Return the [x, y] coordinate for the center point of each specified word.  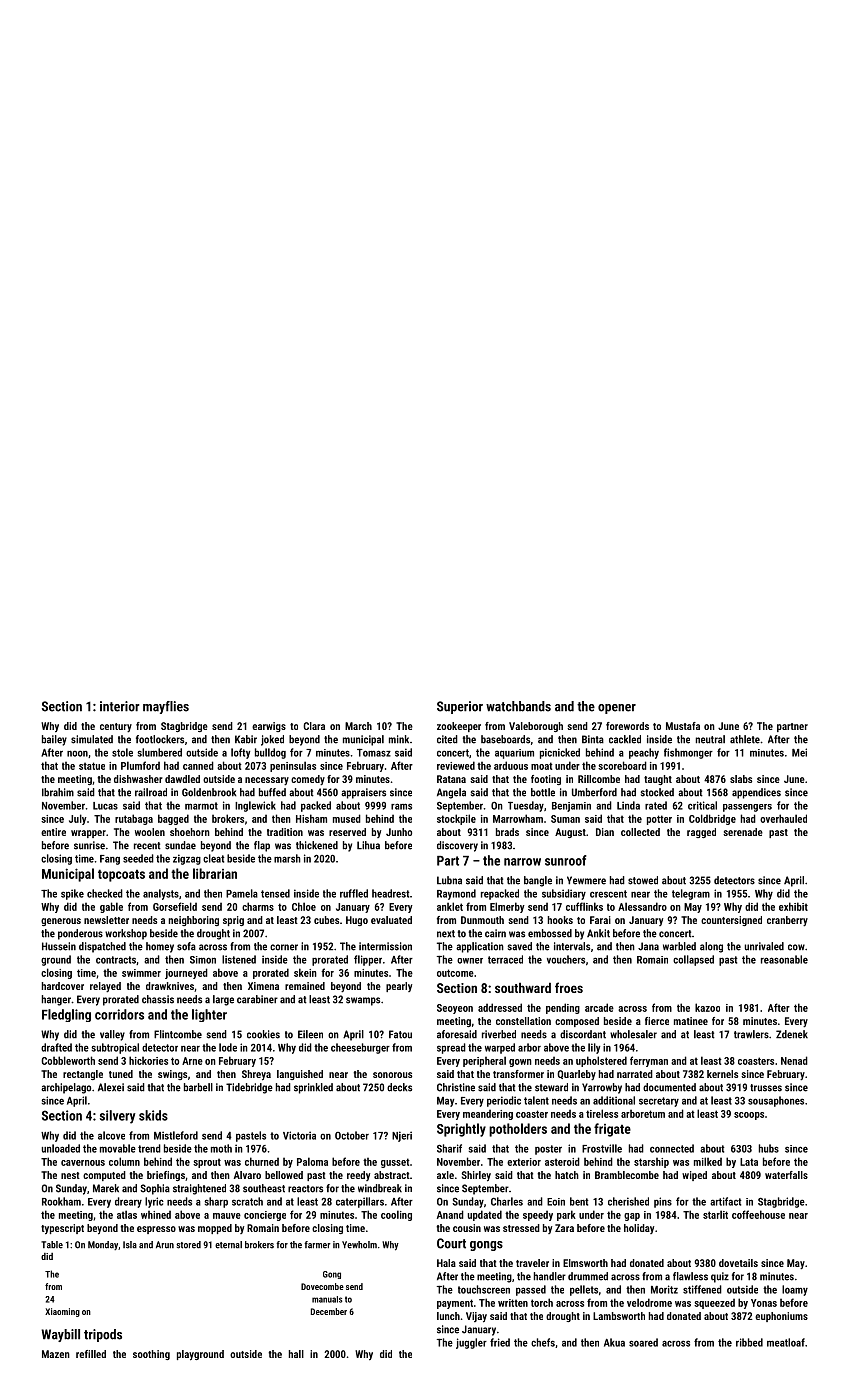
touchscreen [484, 1289]
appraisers [363, 793]
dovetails [738, 1263]
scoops [749, 1116]
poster [548, 1150]
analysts [161, 894]
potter [659, 820]
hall [296, 1354]
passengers [747, 808]
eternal [228, 1245]
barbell [198, 1087]
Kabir [246, 739]
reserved [347, 832]
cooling [396, 1215]
